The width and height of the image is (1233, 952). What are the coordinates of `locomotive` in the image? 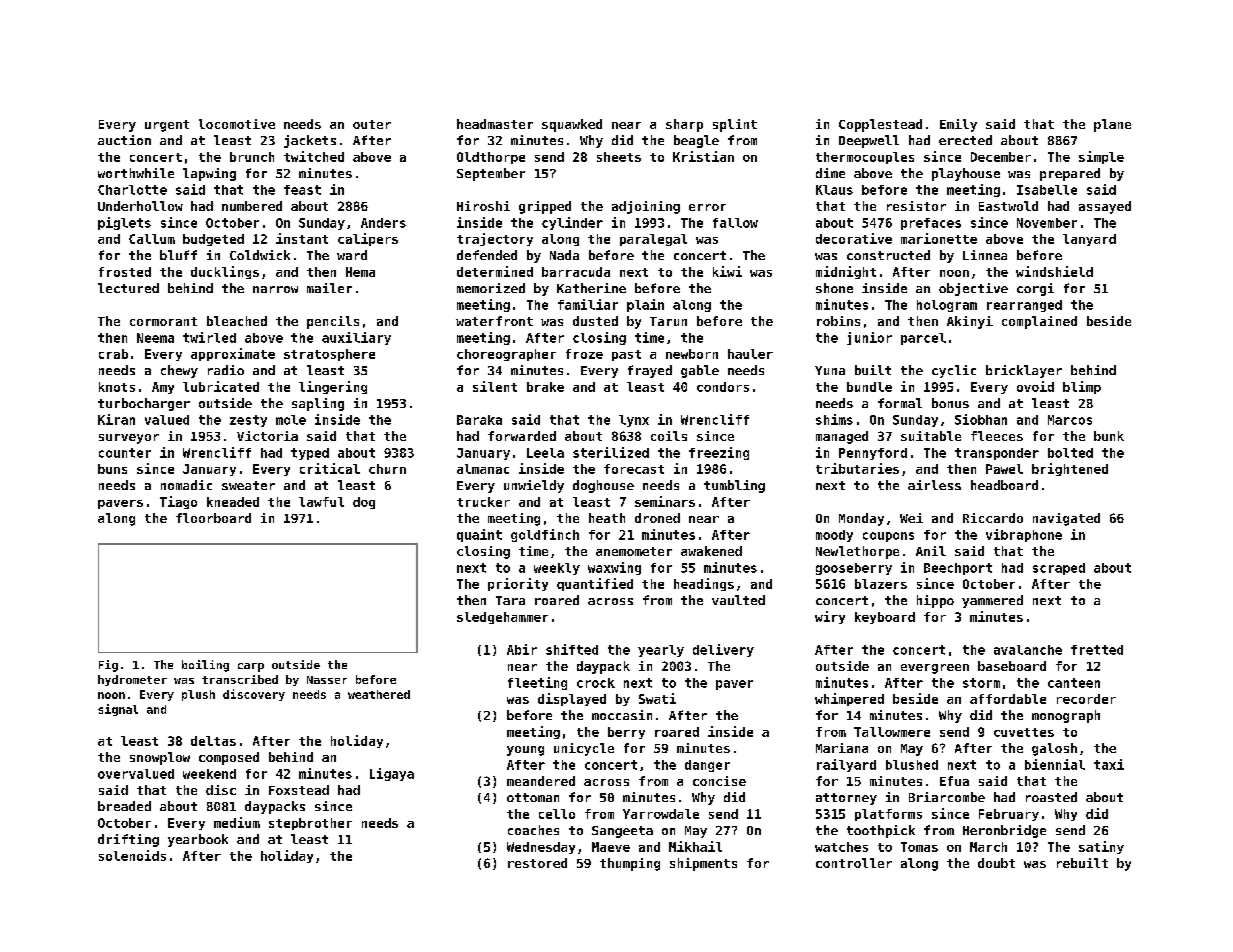 It's located at (237, 124).
